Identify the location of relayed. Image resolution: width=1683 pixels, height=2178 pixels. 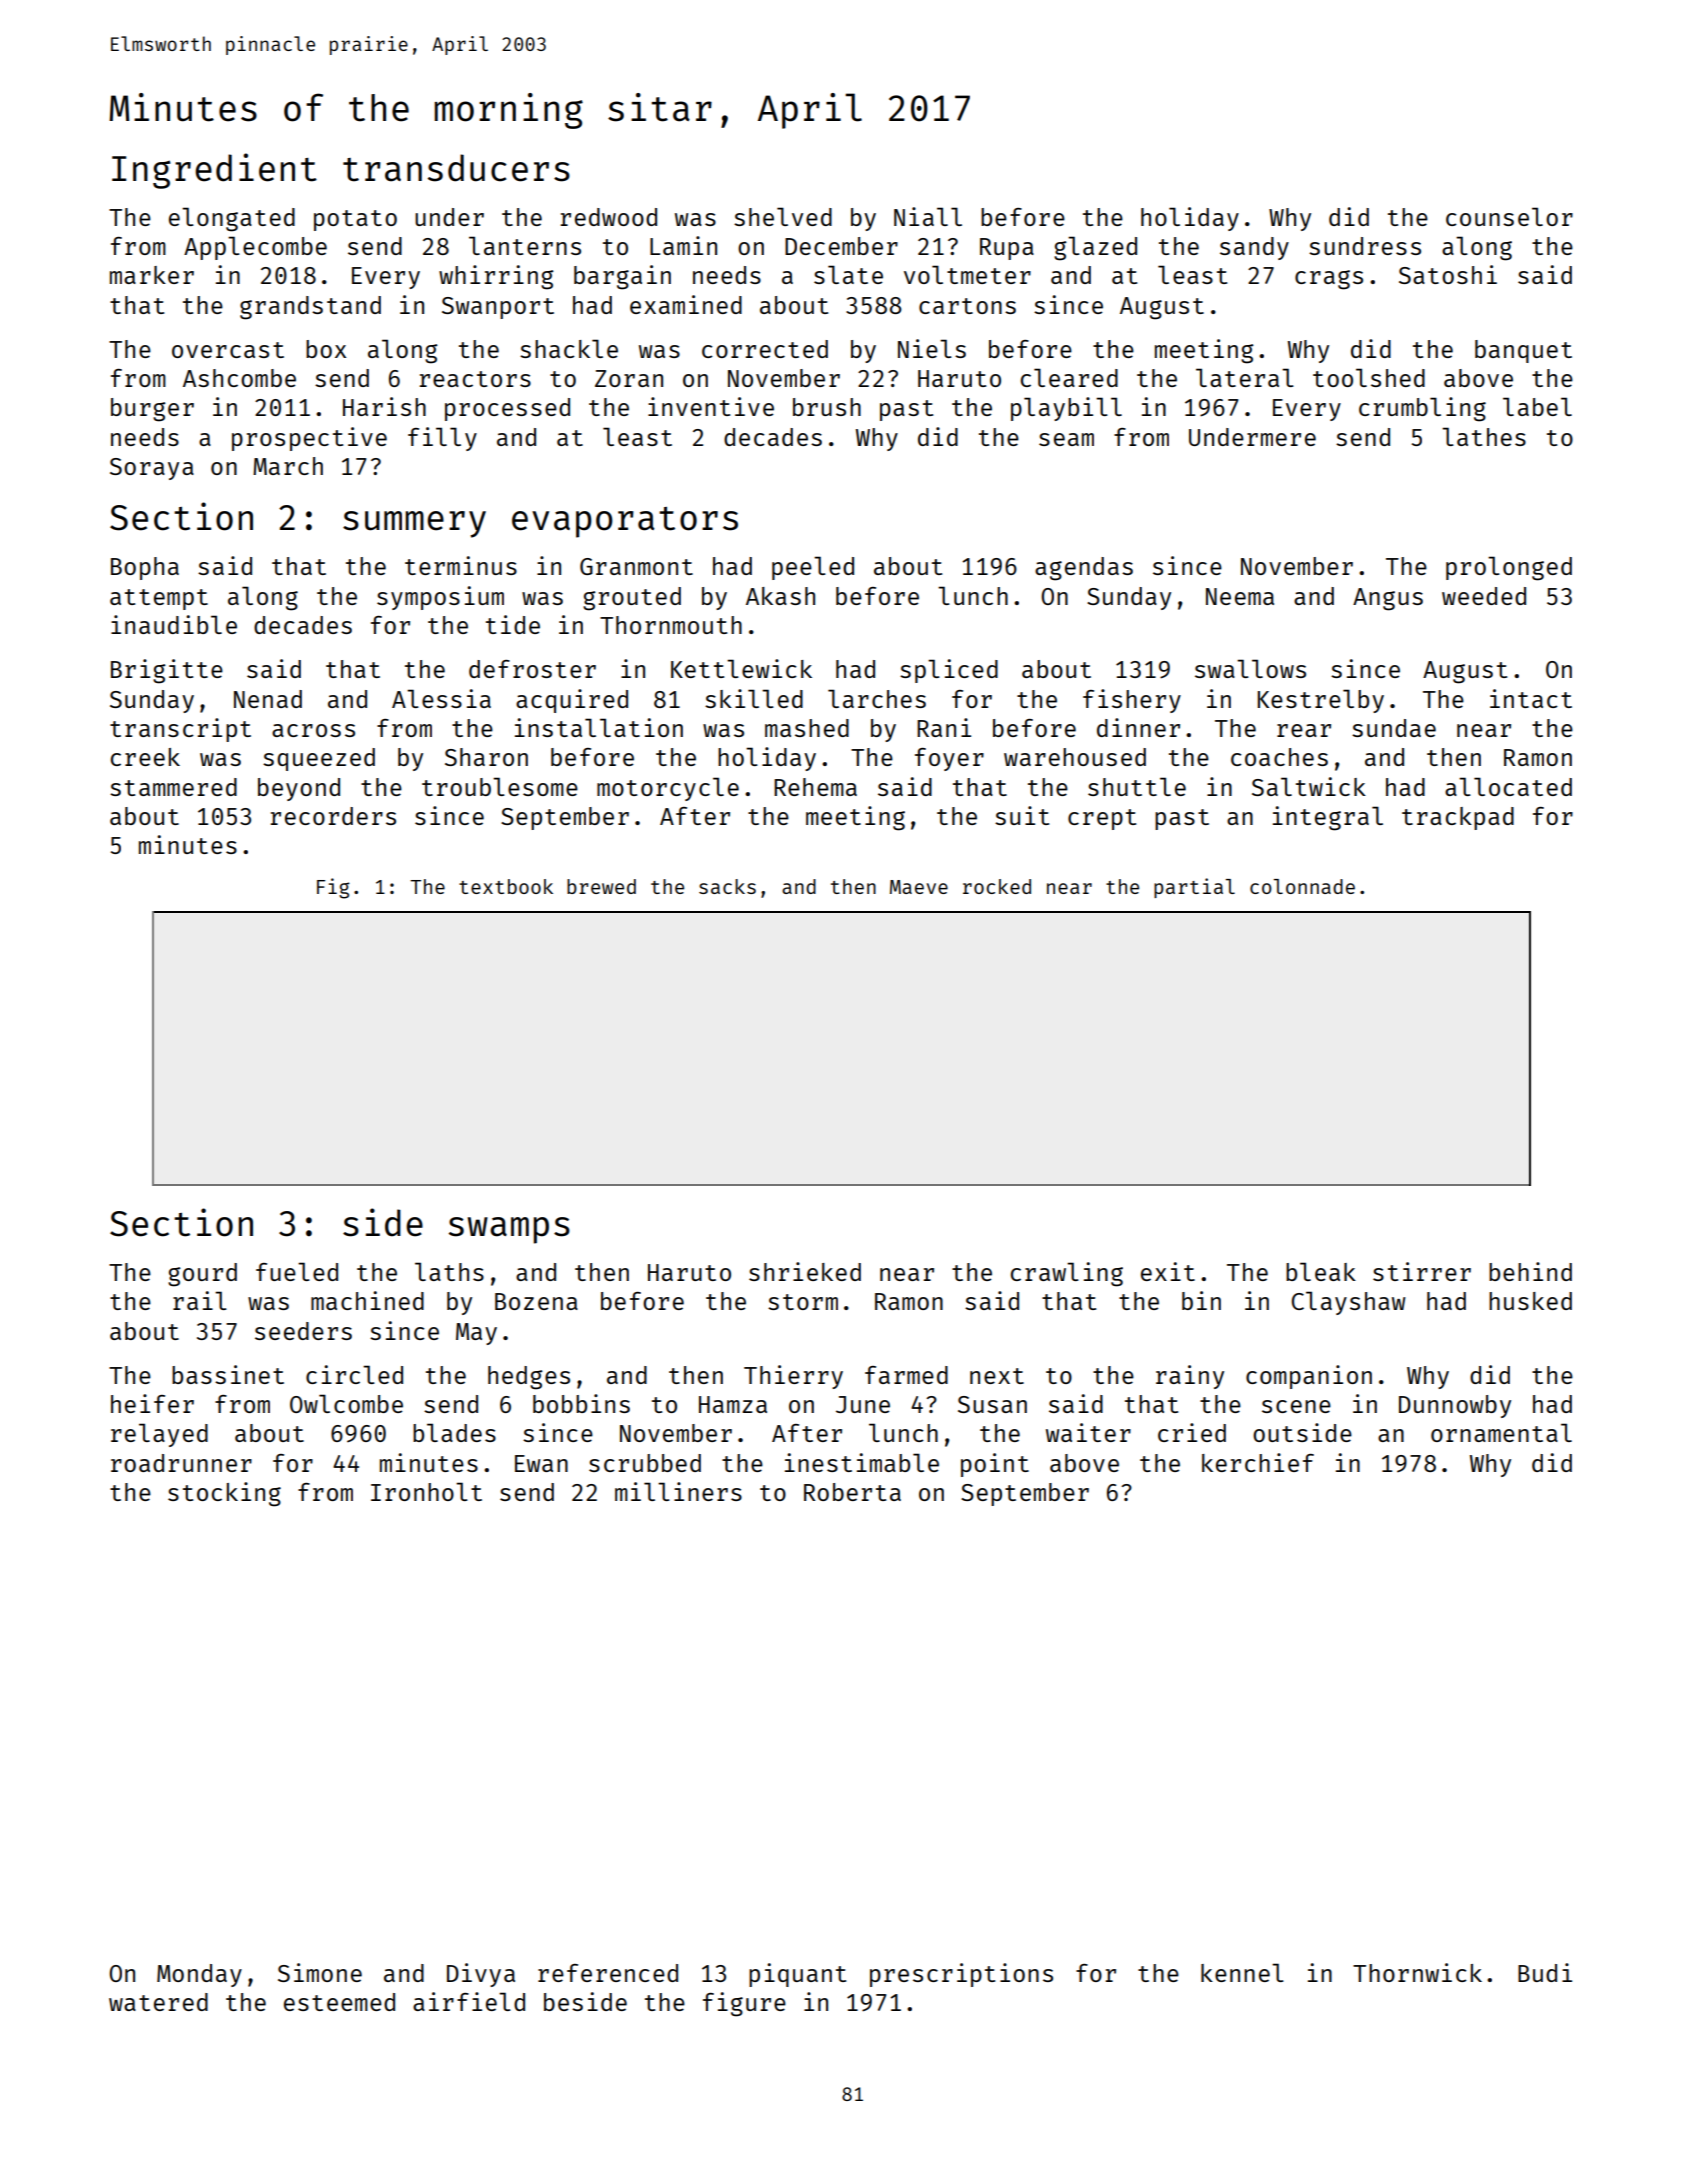
(159, 1435).
